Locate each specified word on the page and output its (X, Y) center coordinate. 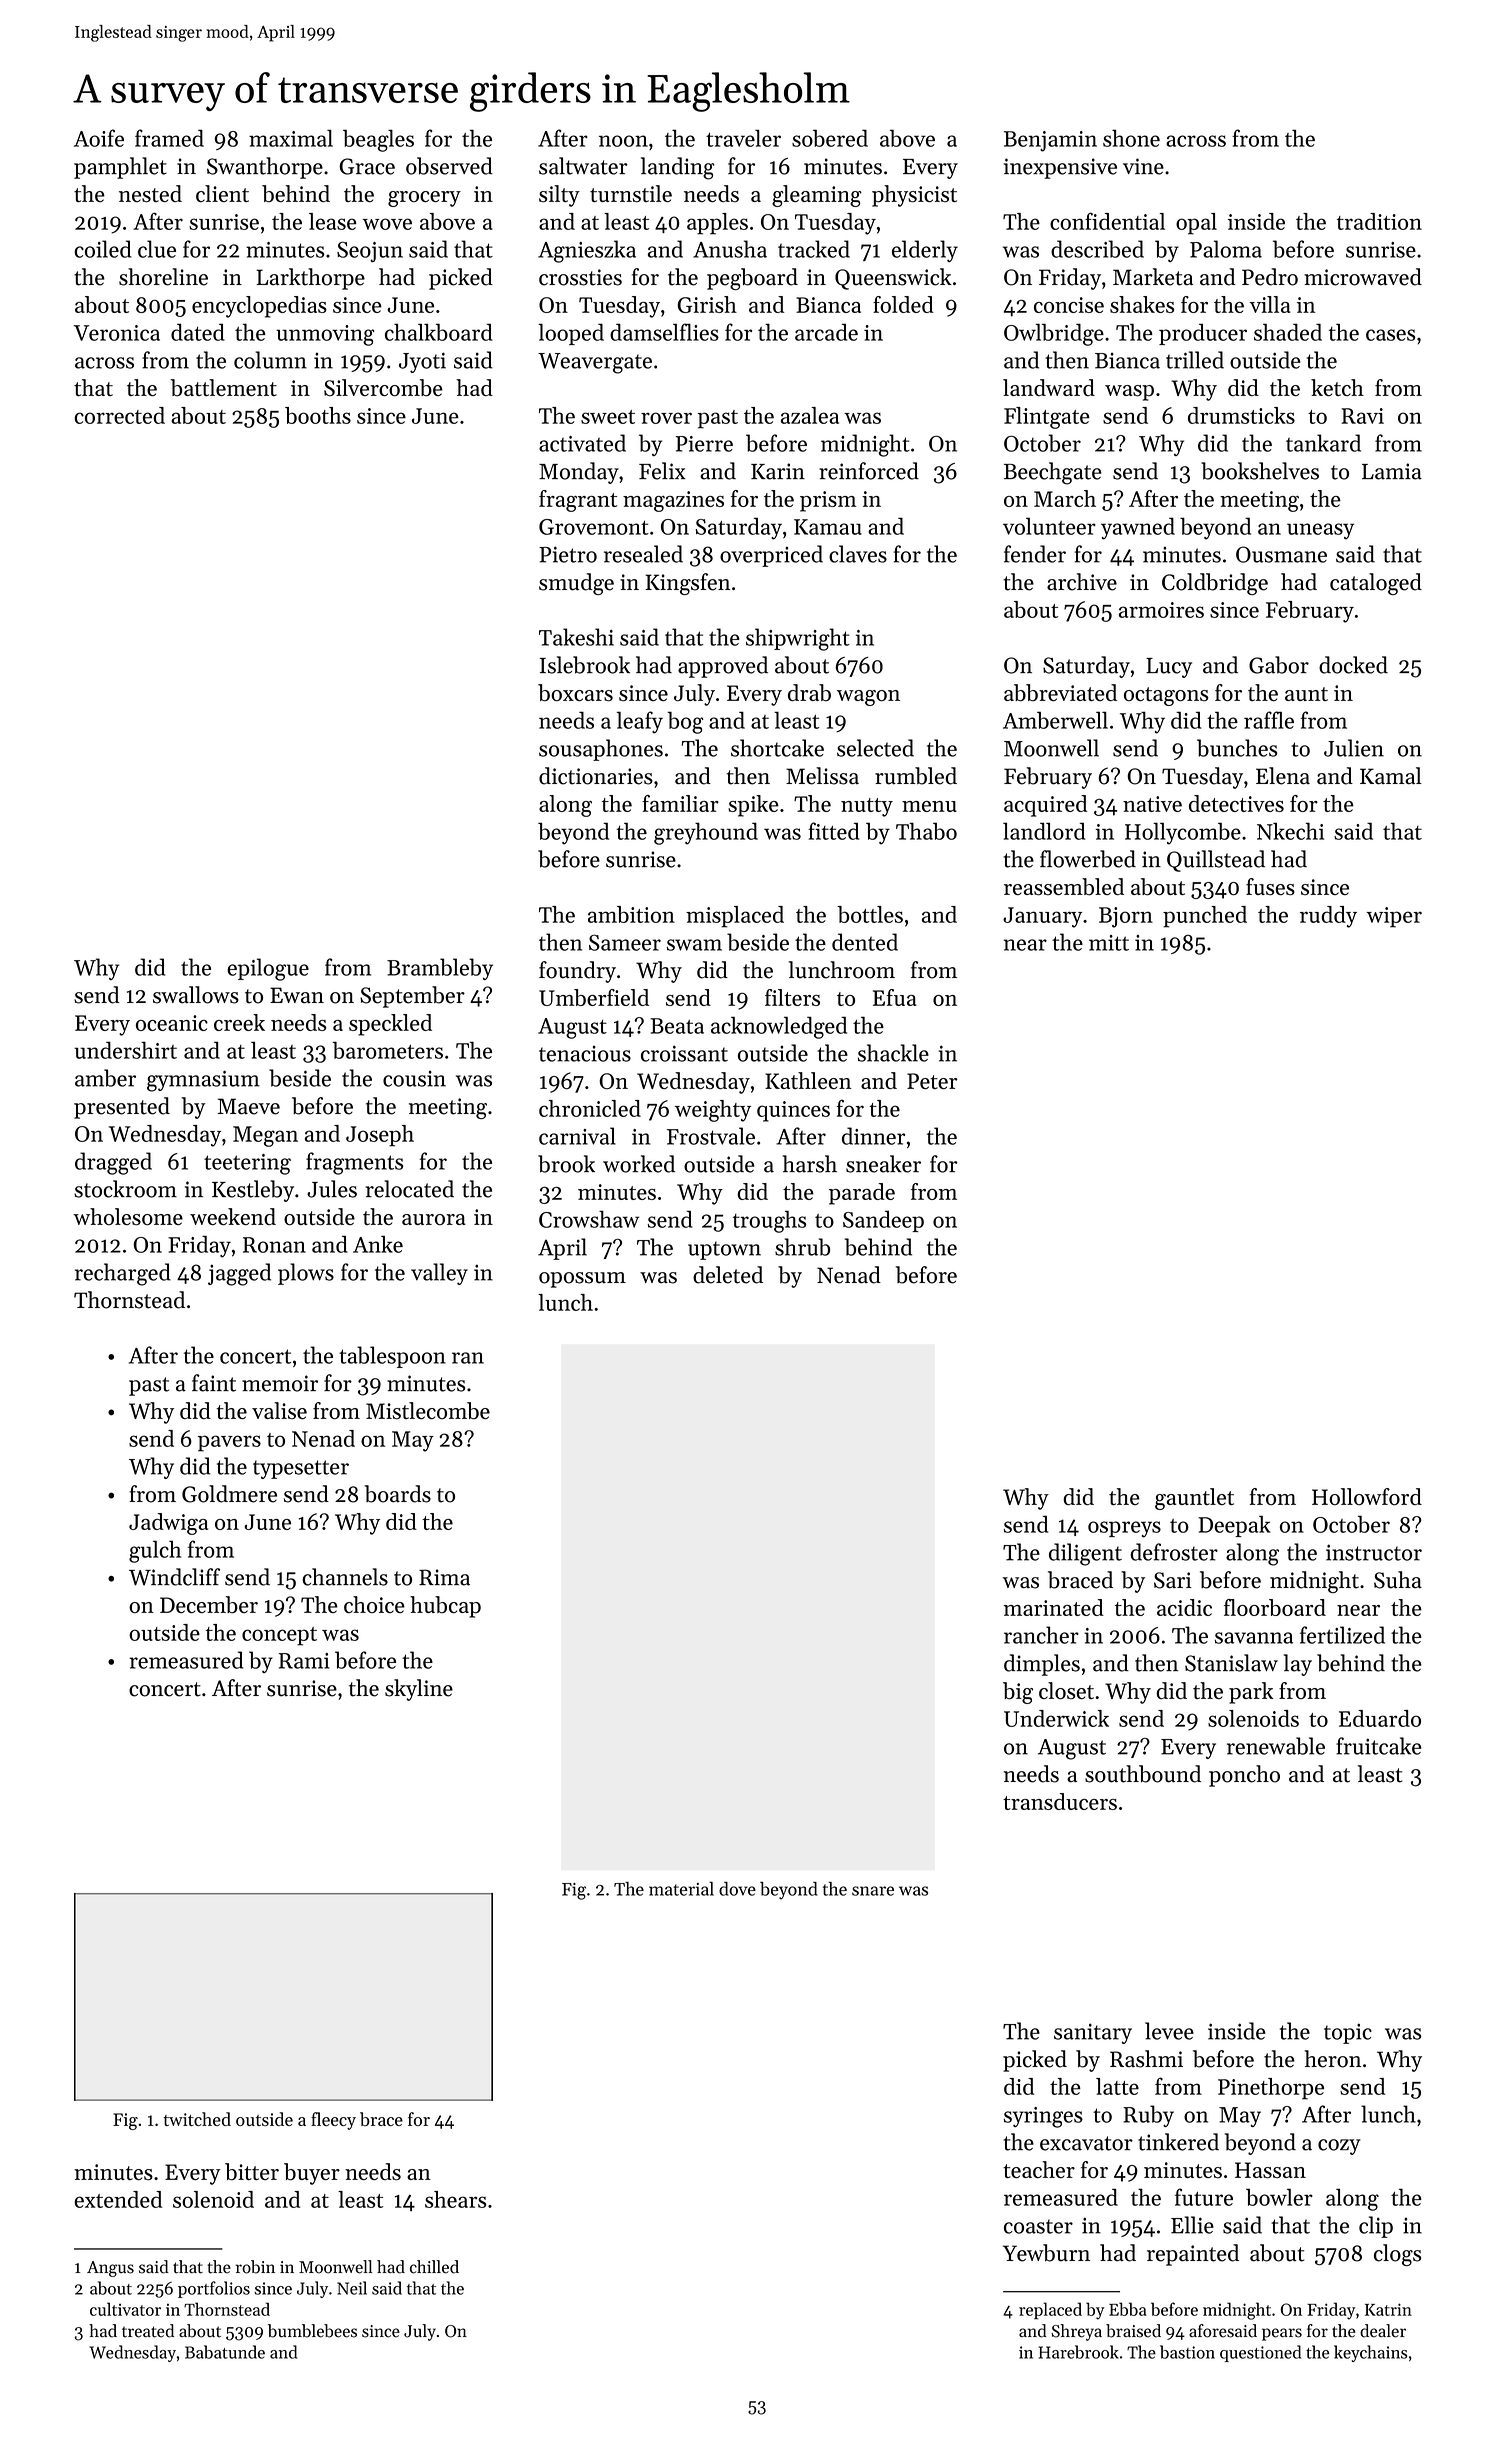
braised (1133, 2331)
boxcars (575, 693)
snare (873, 1891)
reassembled (1064, 887)
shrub (802, 1247)
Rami (304, 1661)
